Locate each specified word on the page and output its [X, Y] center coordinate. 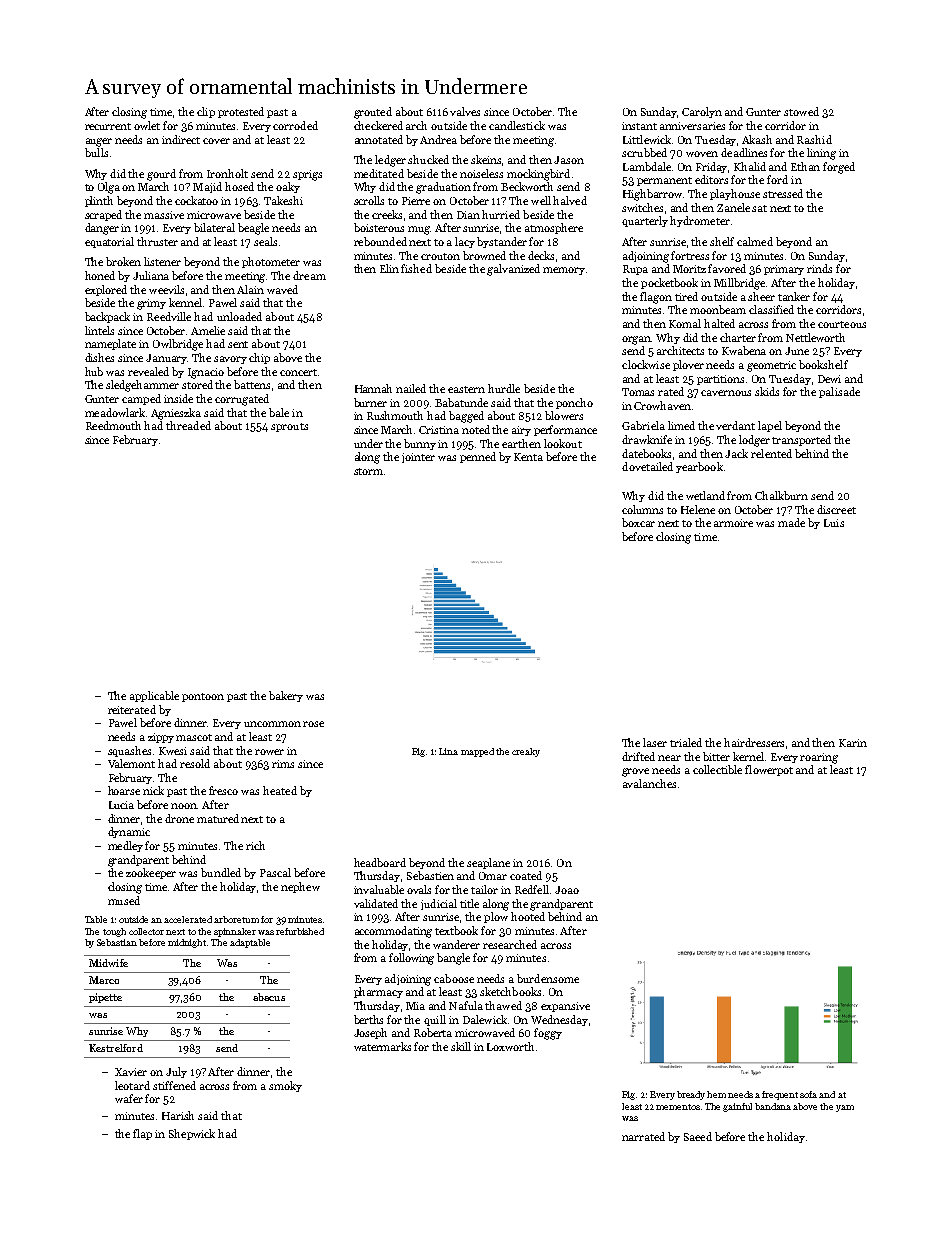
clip [206, 112]
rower [269, 752]
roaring [819, 758]
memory [564, 271]
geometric [771, 366]
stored [197, 384]
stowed [801, 111]
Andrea [438, 139]
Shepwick [192, 1134]
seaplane [488, 863]
